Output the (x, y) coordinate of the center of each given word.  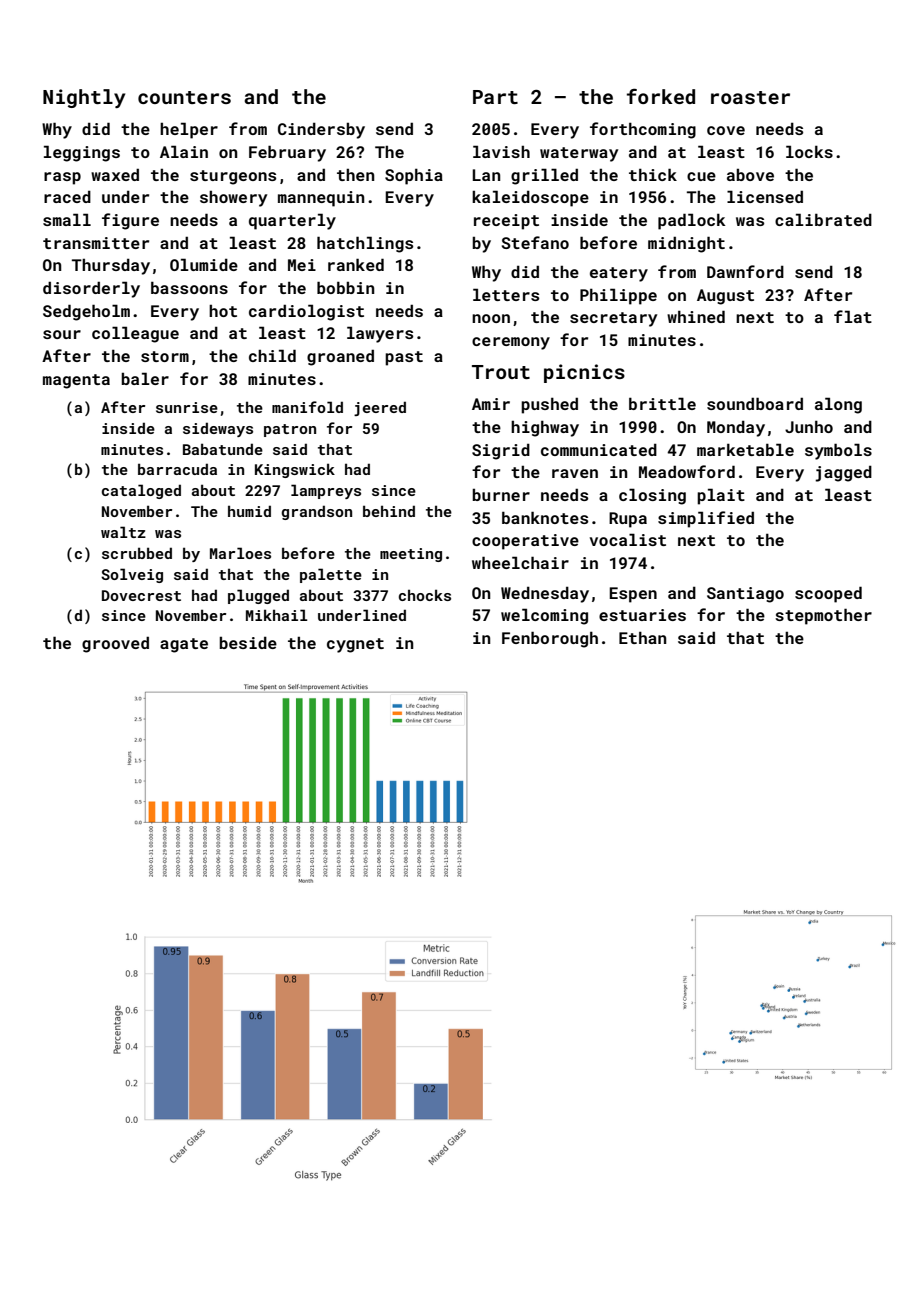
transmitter (96, 243)
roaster (750, 97)
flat (853, 316)
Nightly (84, 98)
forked (661, 96)
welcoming (544, 616)
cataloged (141, 491)
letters (506, 294)
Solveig (132, 575)
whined (696, 316)
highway (545, 428)
